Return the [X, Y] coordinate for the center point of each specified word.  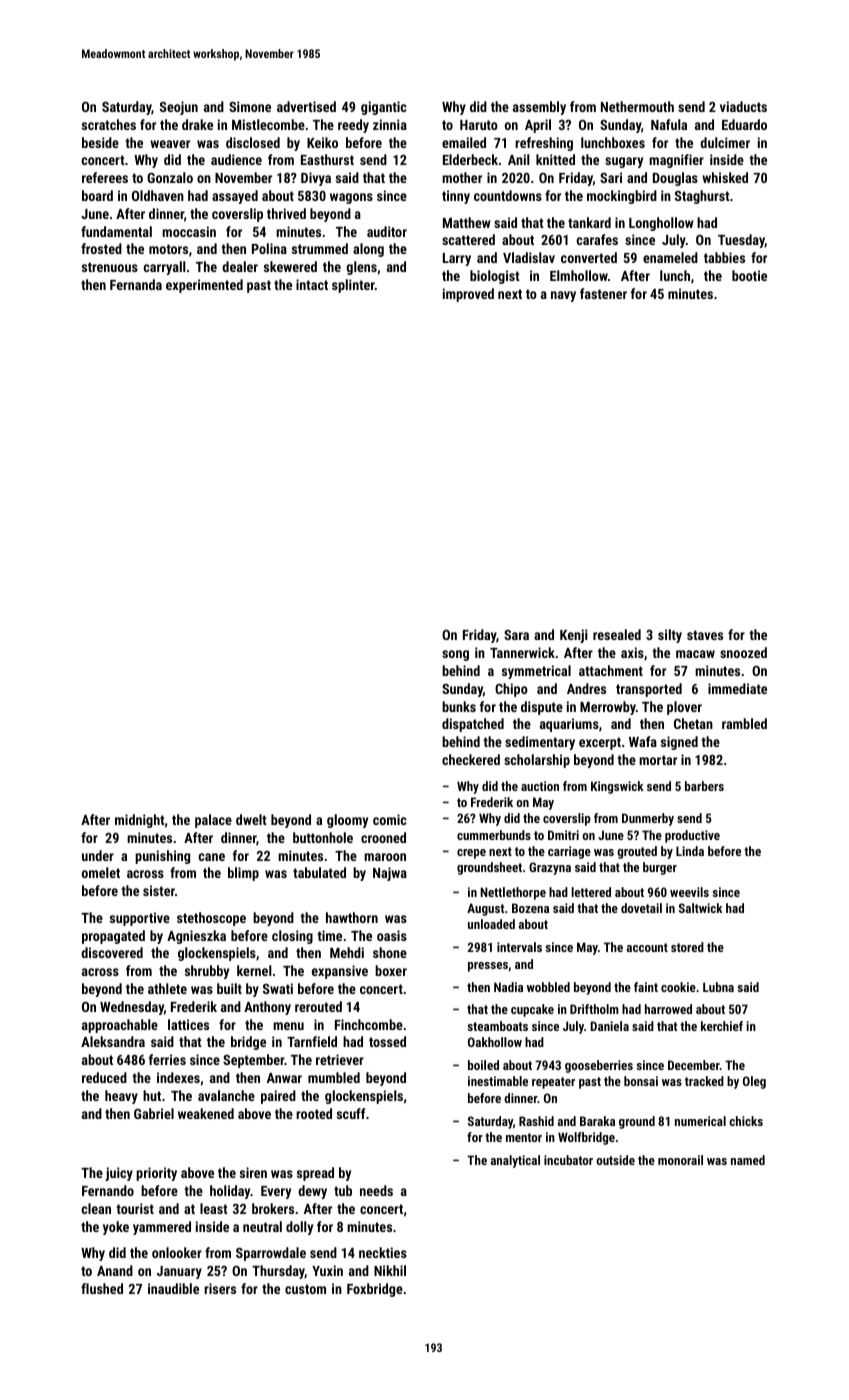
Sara [516, 635]
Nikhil [390, 1270]
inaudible [173, 1288]
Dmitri [563, 835]
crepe [471, 854]
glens [361, 268]
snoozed [743, 652]
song [455, 655]
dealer [240, 266]
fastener [603, 293]
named [748, 1160]
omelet [101, 872]
